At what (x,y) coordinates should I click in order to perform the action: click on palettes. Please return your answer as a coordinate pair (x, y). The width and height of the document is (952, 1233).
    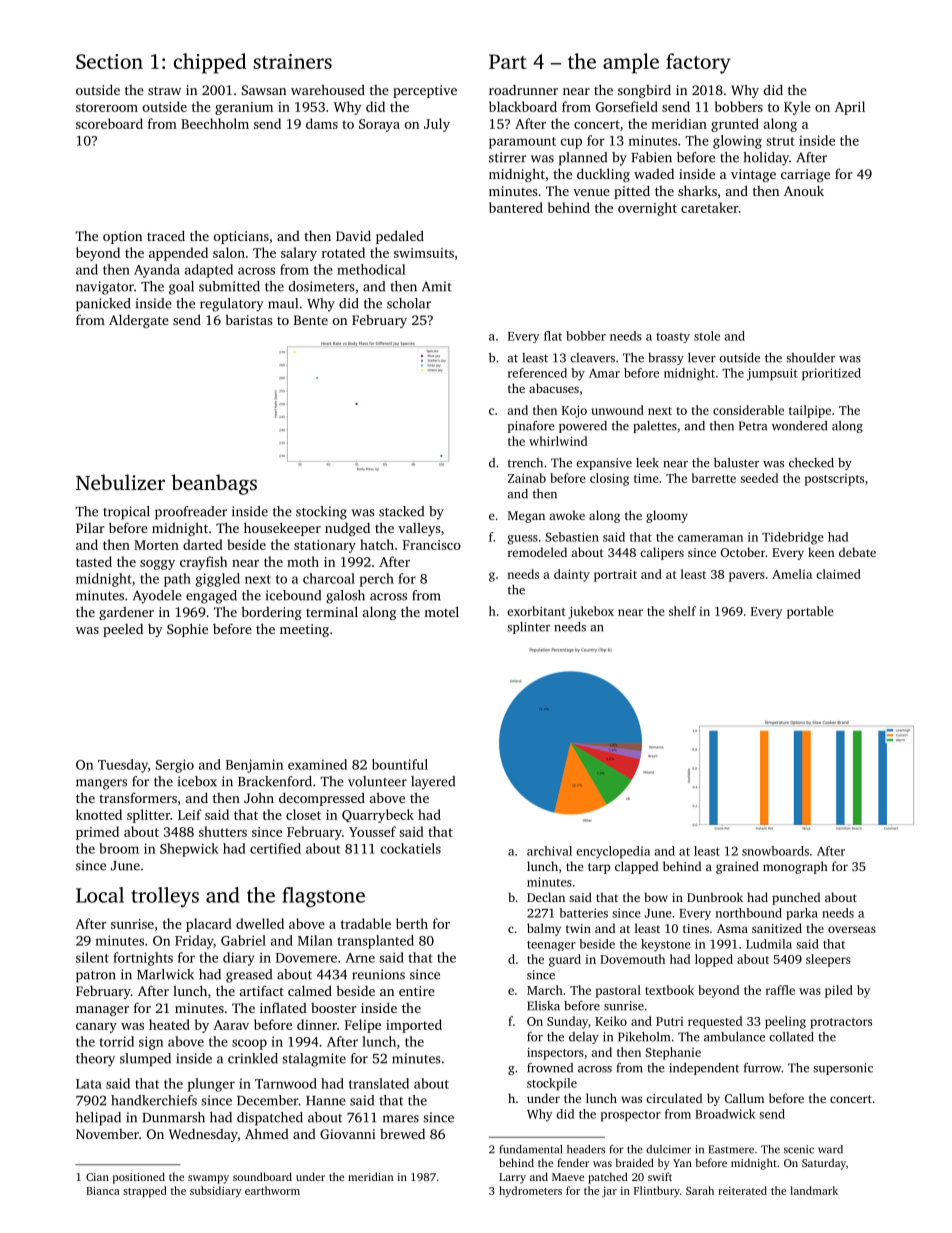
    Looking at the image, I should click on (655, 427).
